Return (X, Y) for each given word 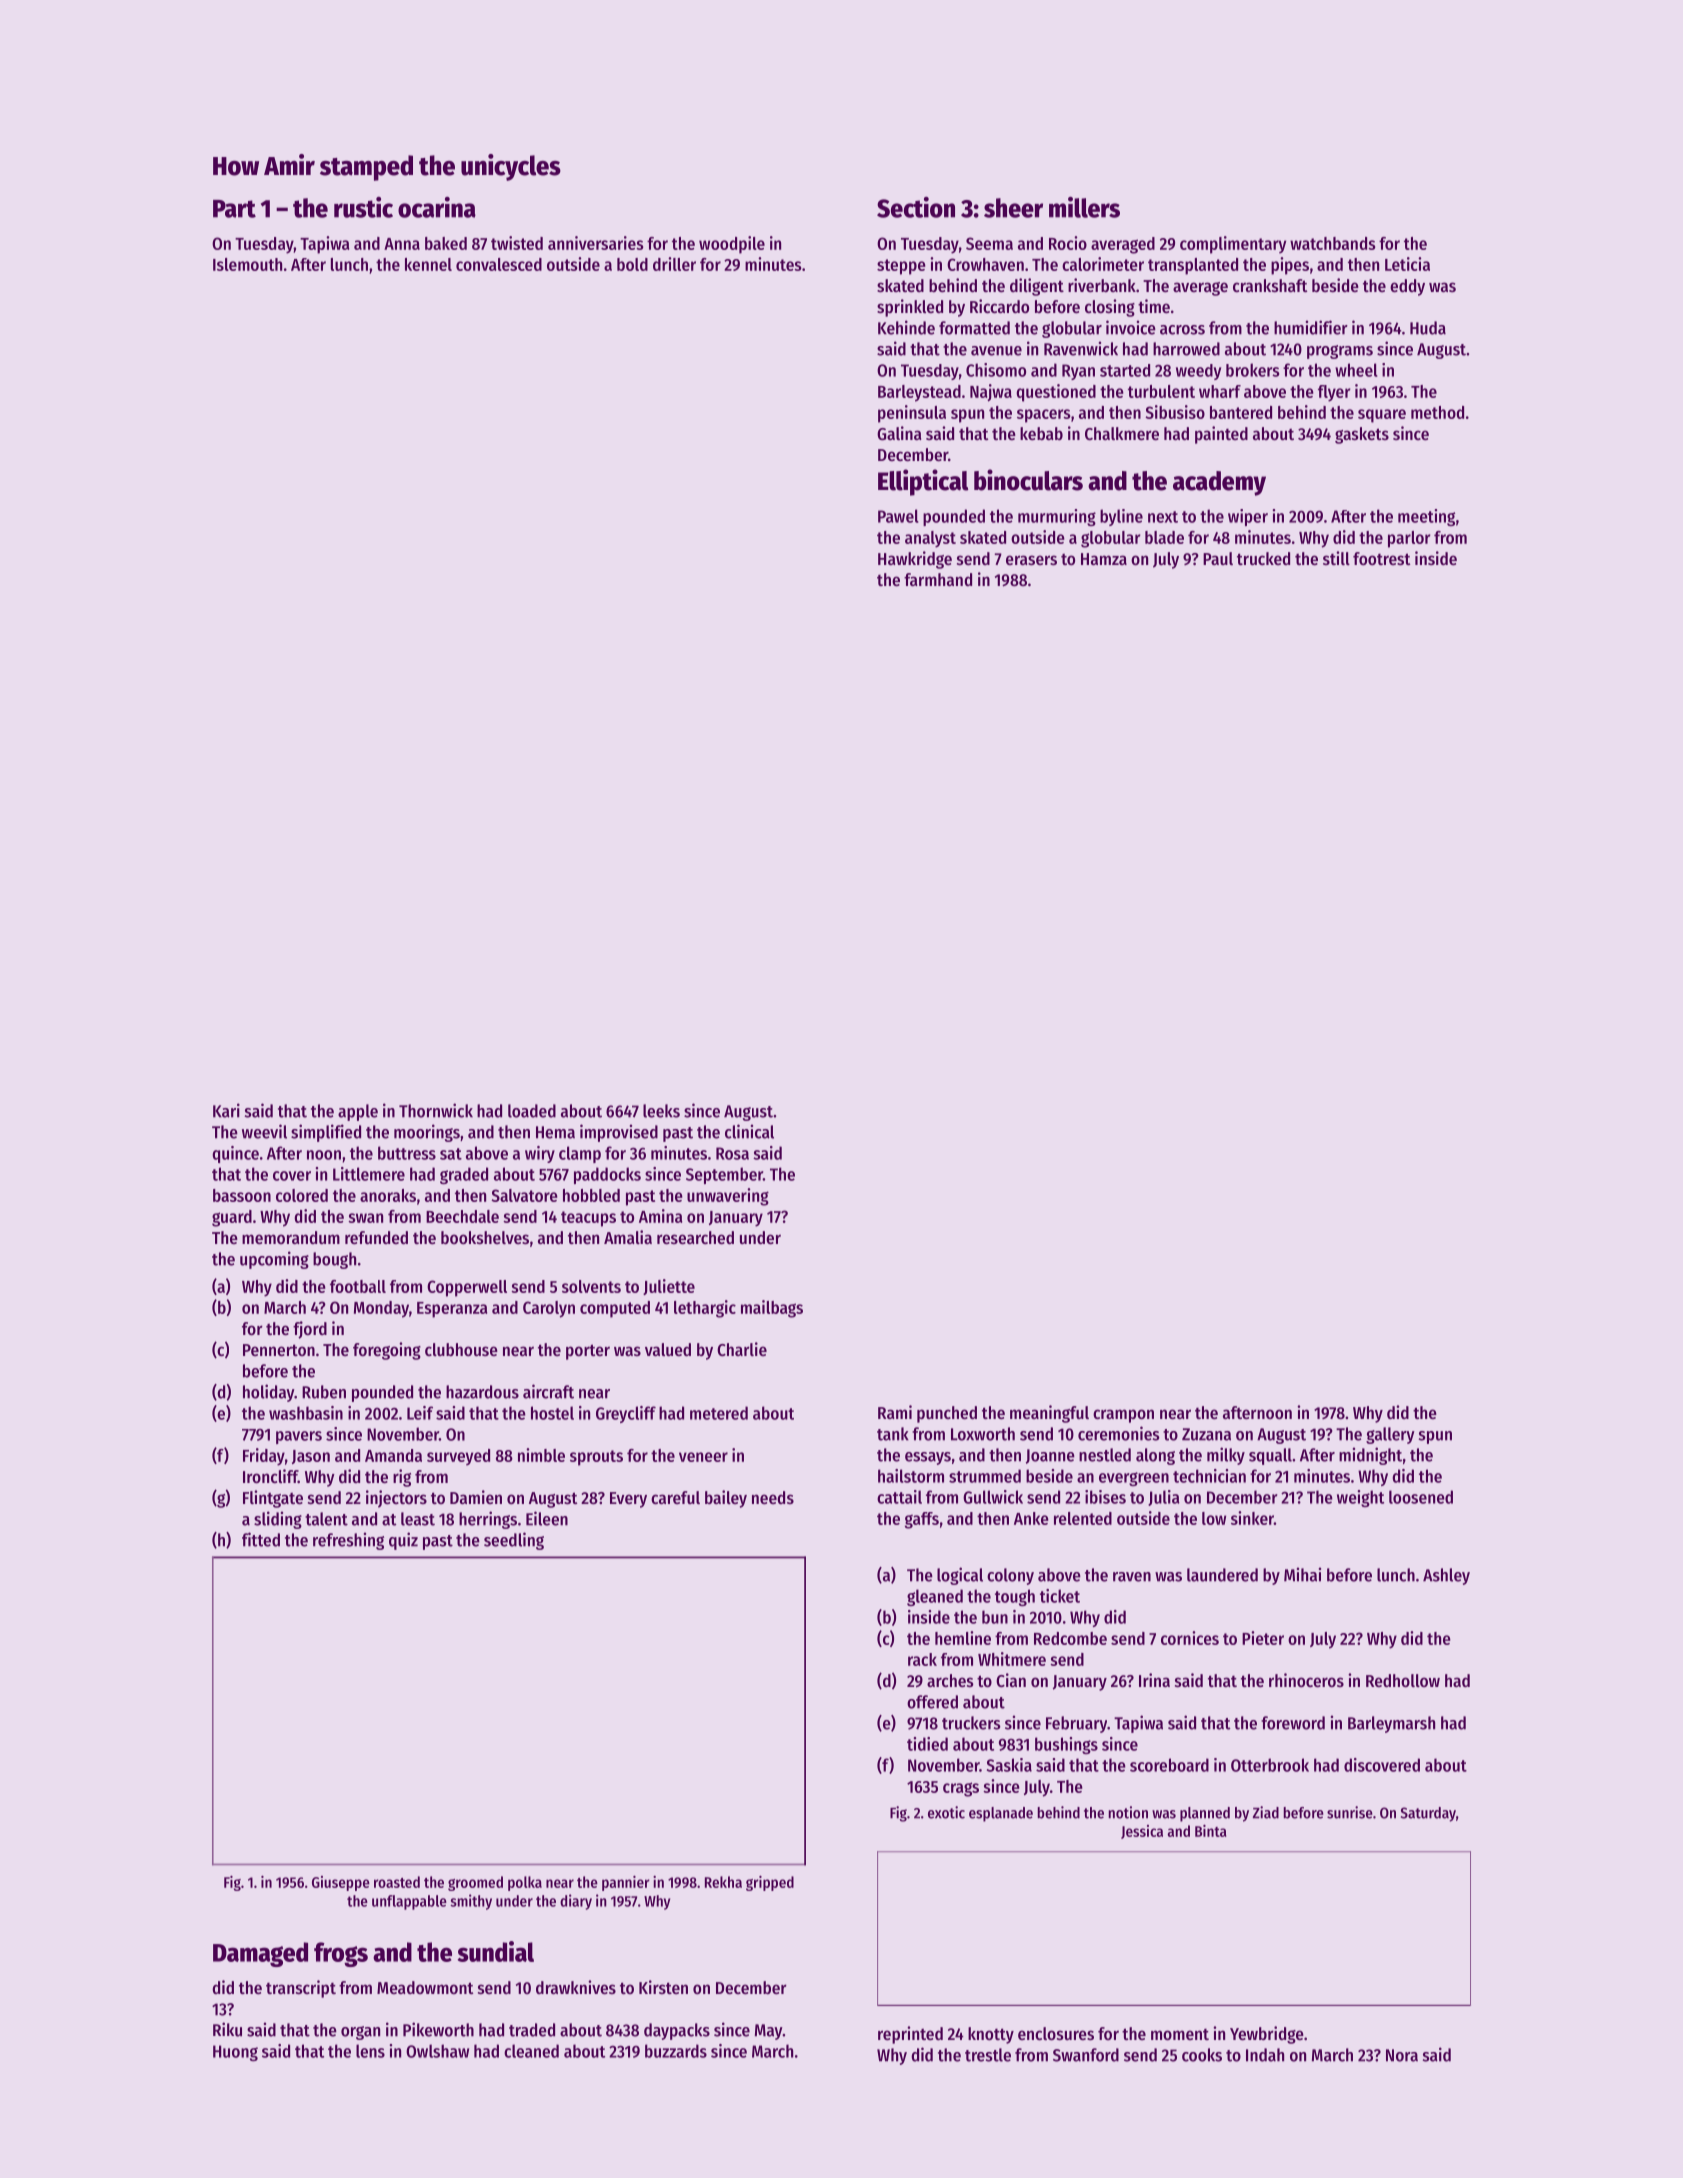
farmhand (938, 579)
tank (893, 1434)
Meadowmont (425, 1987)
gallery (1390, 1435)
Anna (402, 244)
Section (916, 207)
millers (1084, 207)
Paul (1218, 558)
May (769, 2032)
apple (358, 1112)
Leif (420, 1413)
